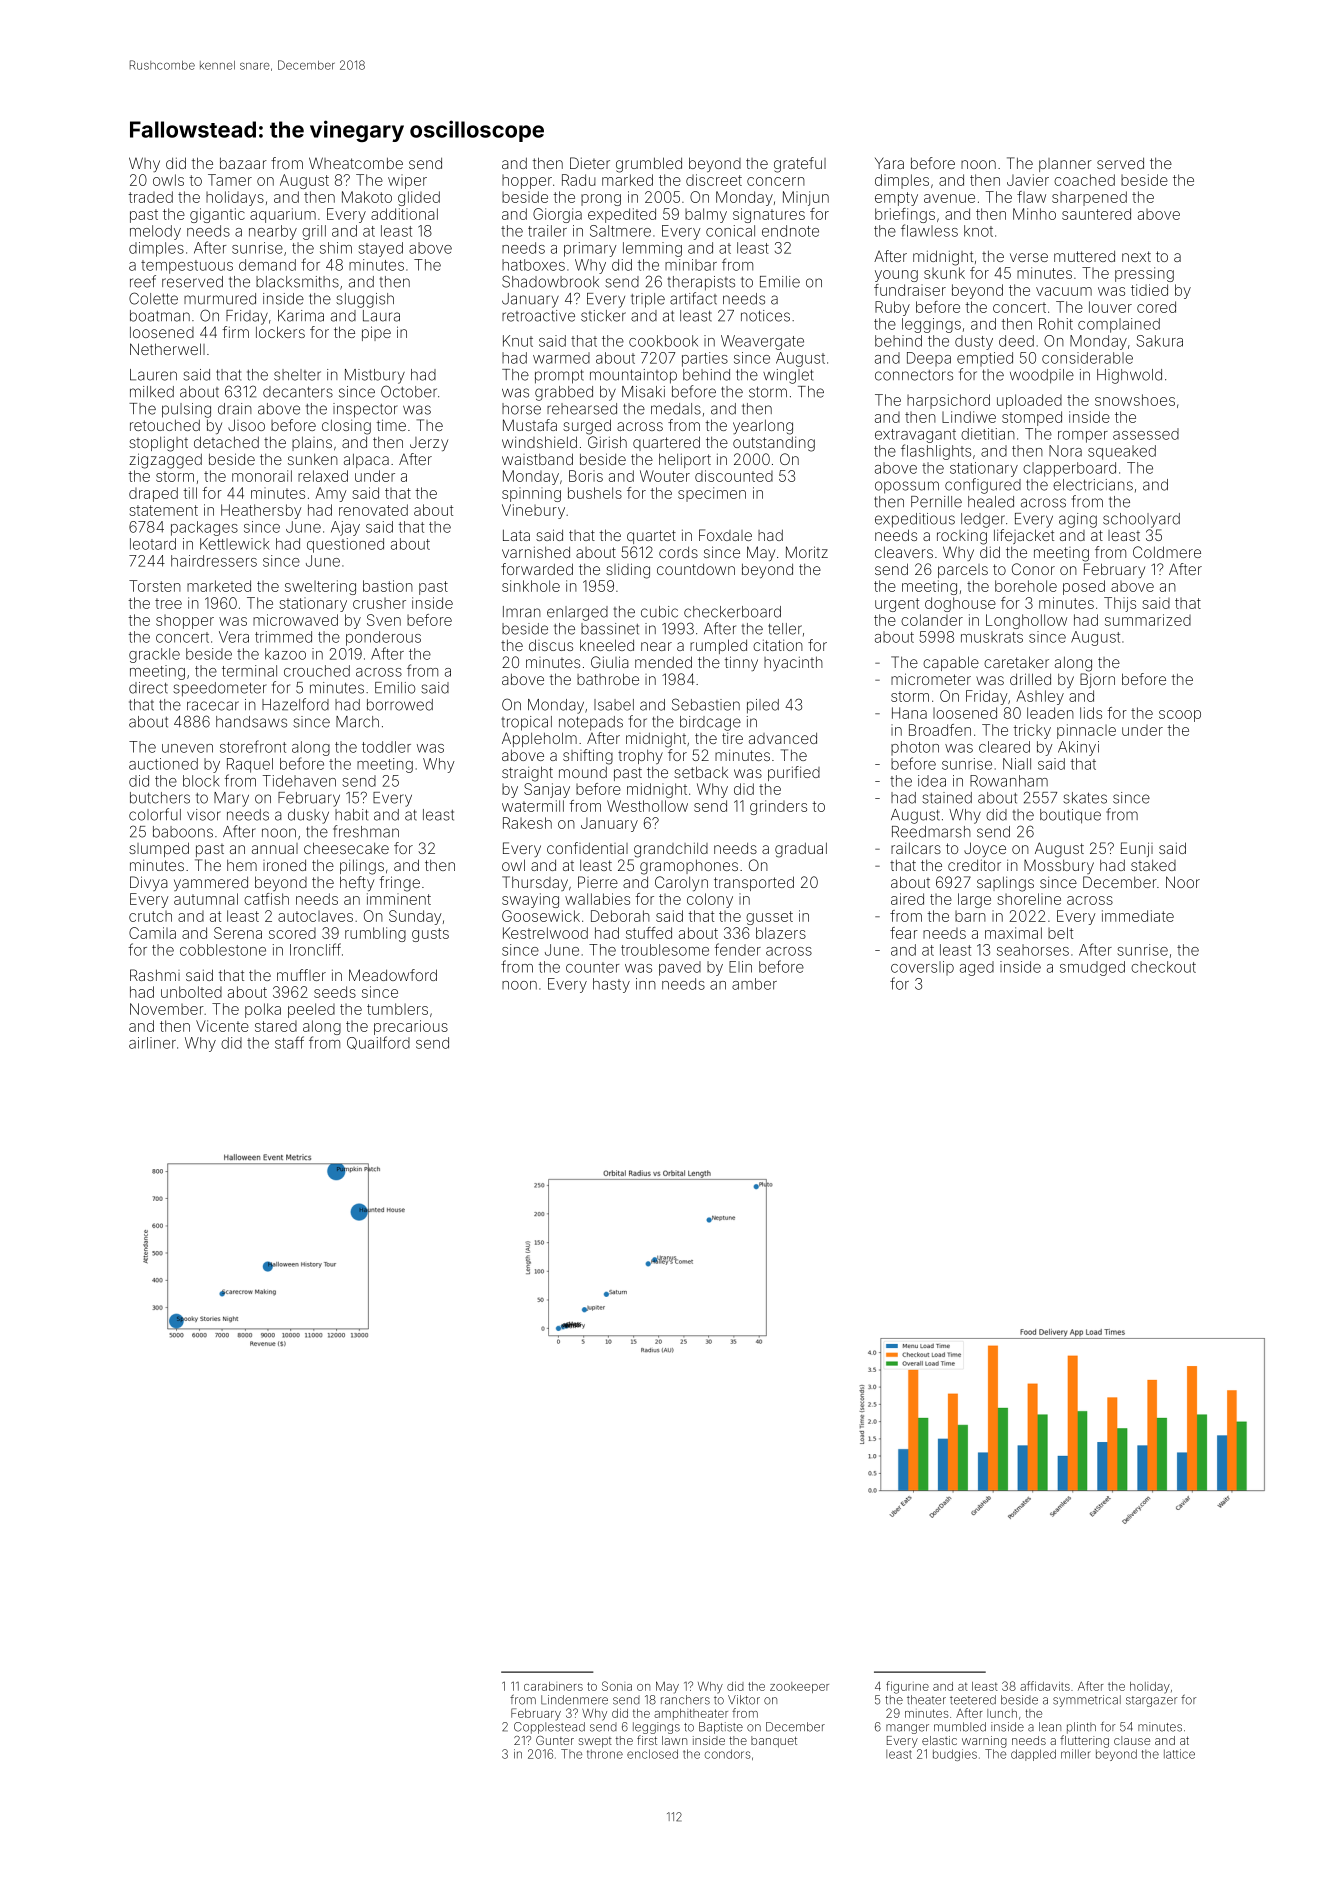  Describe the element at coordinates (152, 1043) in the document. I see `airliner` at that location.
